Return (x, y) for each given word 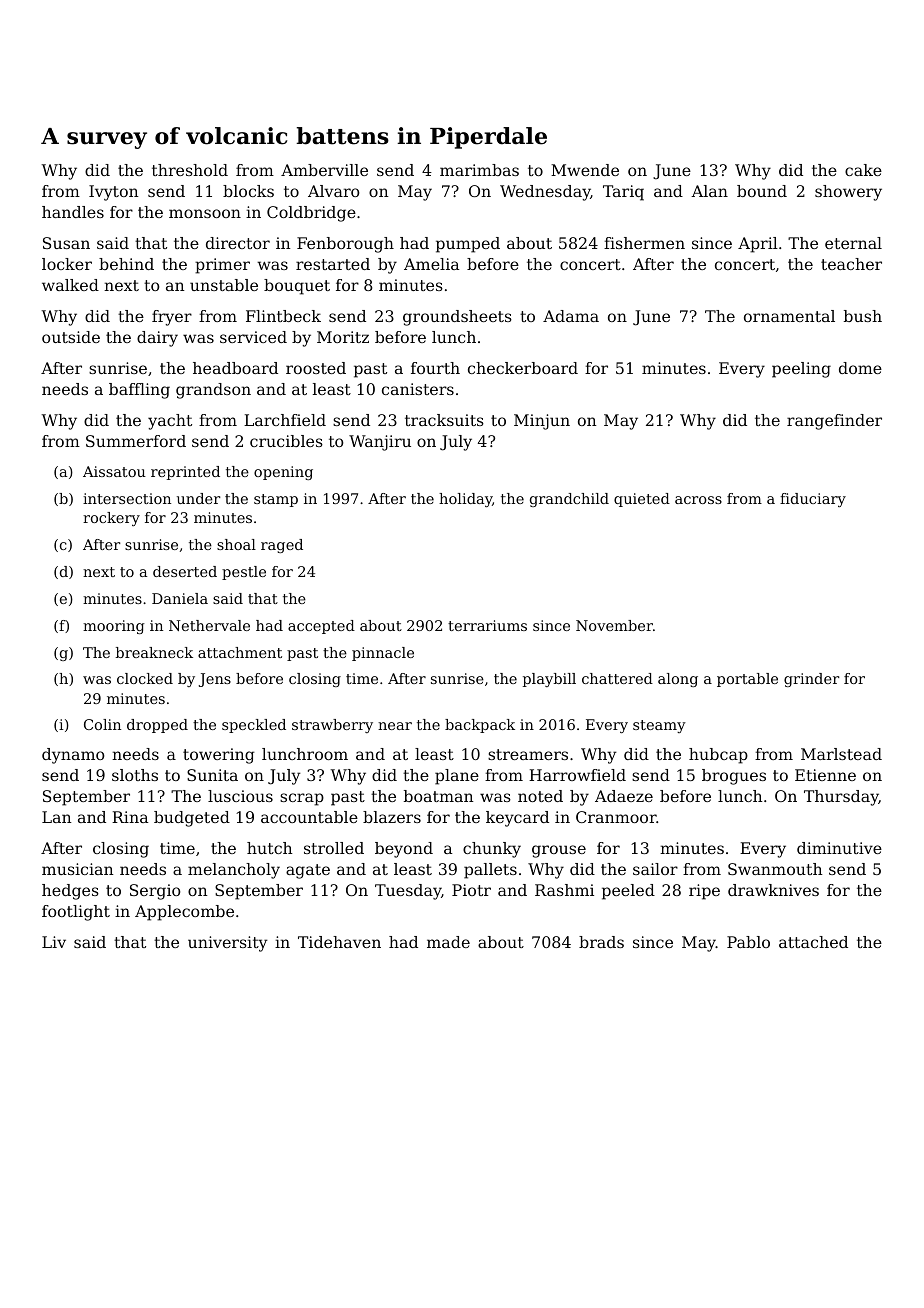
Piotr (471, 890)
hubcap (718, 756)
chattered (617, 678)
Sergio (155, 892)
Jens (215, 680)
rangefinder (834, 422)
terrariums (487, 625)
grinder (812, 680)
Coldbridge (311, 214)
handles (73, 212)
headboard (235, 368)
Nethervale (209, 625)
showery (848, 193)
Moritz (343, 337)
